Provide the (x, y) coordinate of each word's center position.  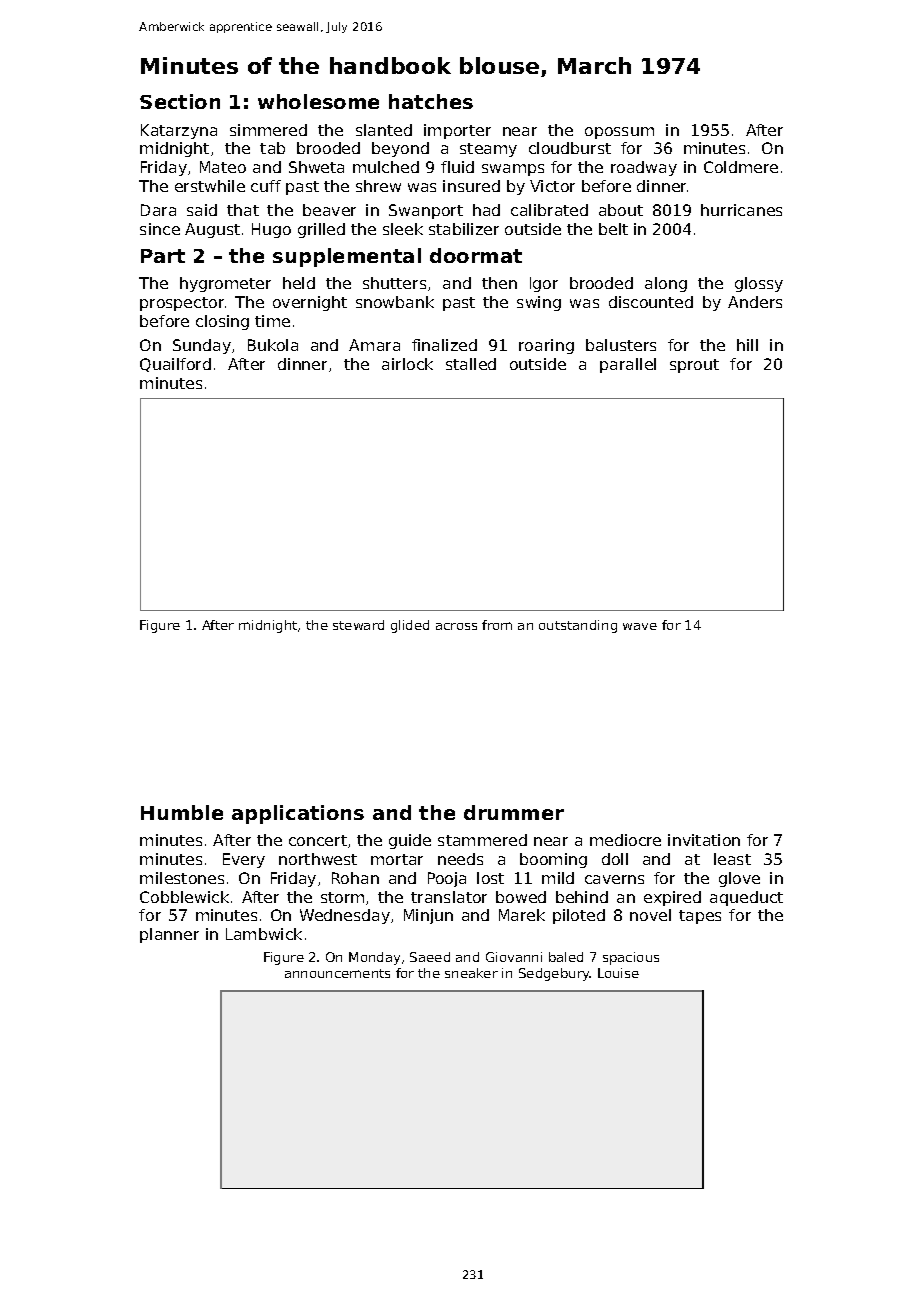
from (497, 625)
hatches (431, 101)
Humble (182, 812)
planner (169, 935)
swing (539, 303)
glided (410, 626)
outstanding (578, 626)
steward (358, 625)
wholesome (318, 101)
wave (640, 626)
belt (613, 229)
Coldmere (741, 167)
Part (163, 256)
